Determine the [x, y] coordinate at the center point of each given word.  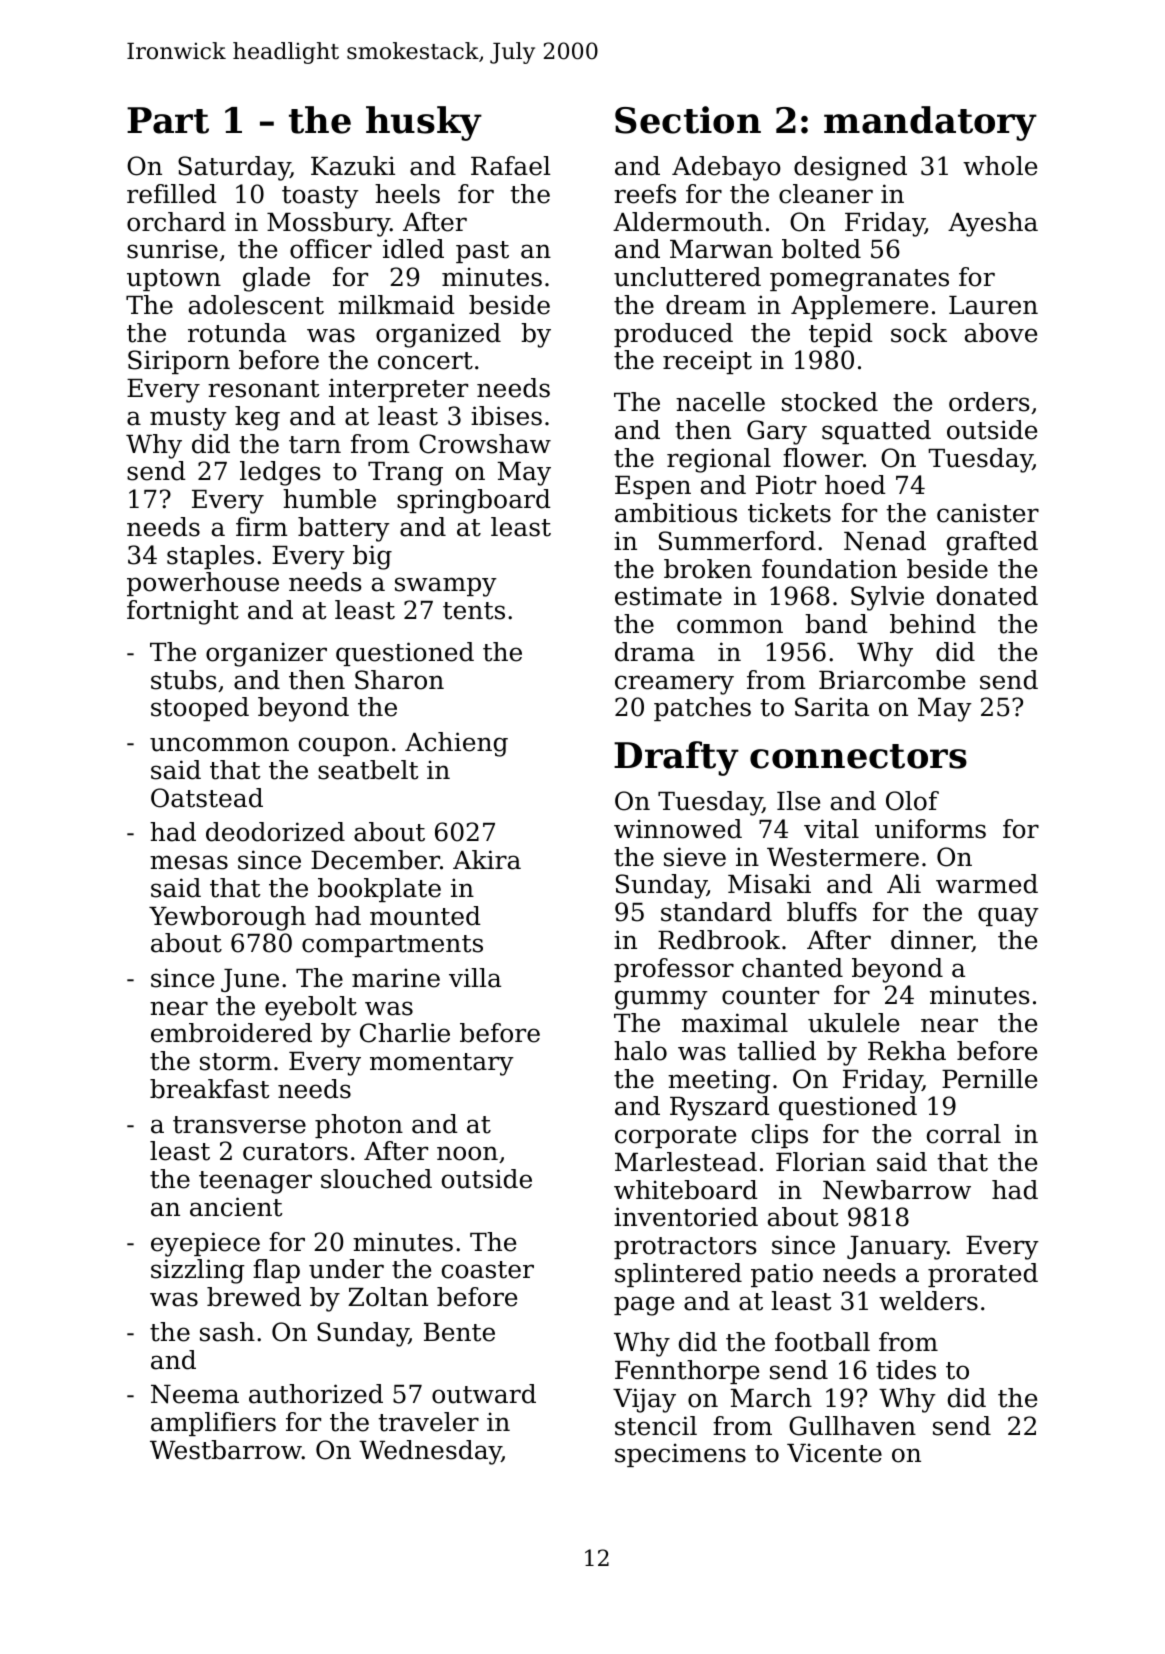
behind [933, 624]
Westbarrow [226, 1450]
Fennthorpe [687, 1372]
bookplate [379, 890]
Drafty [676, 758]
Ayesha [993, 224]
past [482, 252]
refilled [172, 194]
